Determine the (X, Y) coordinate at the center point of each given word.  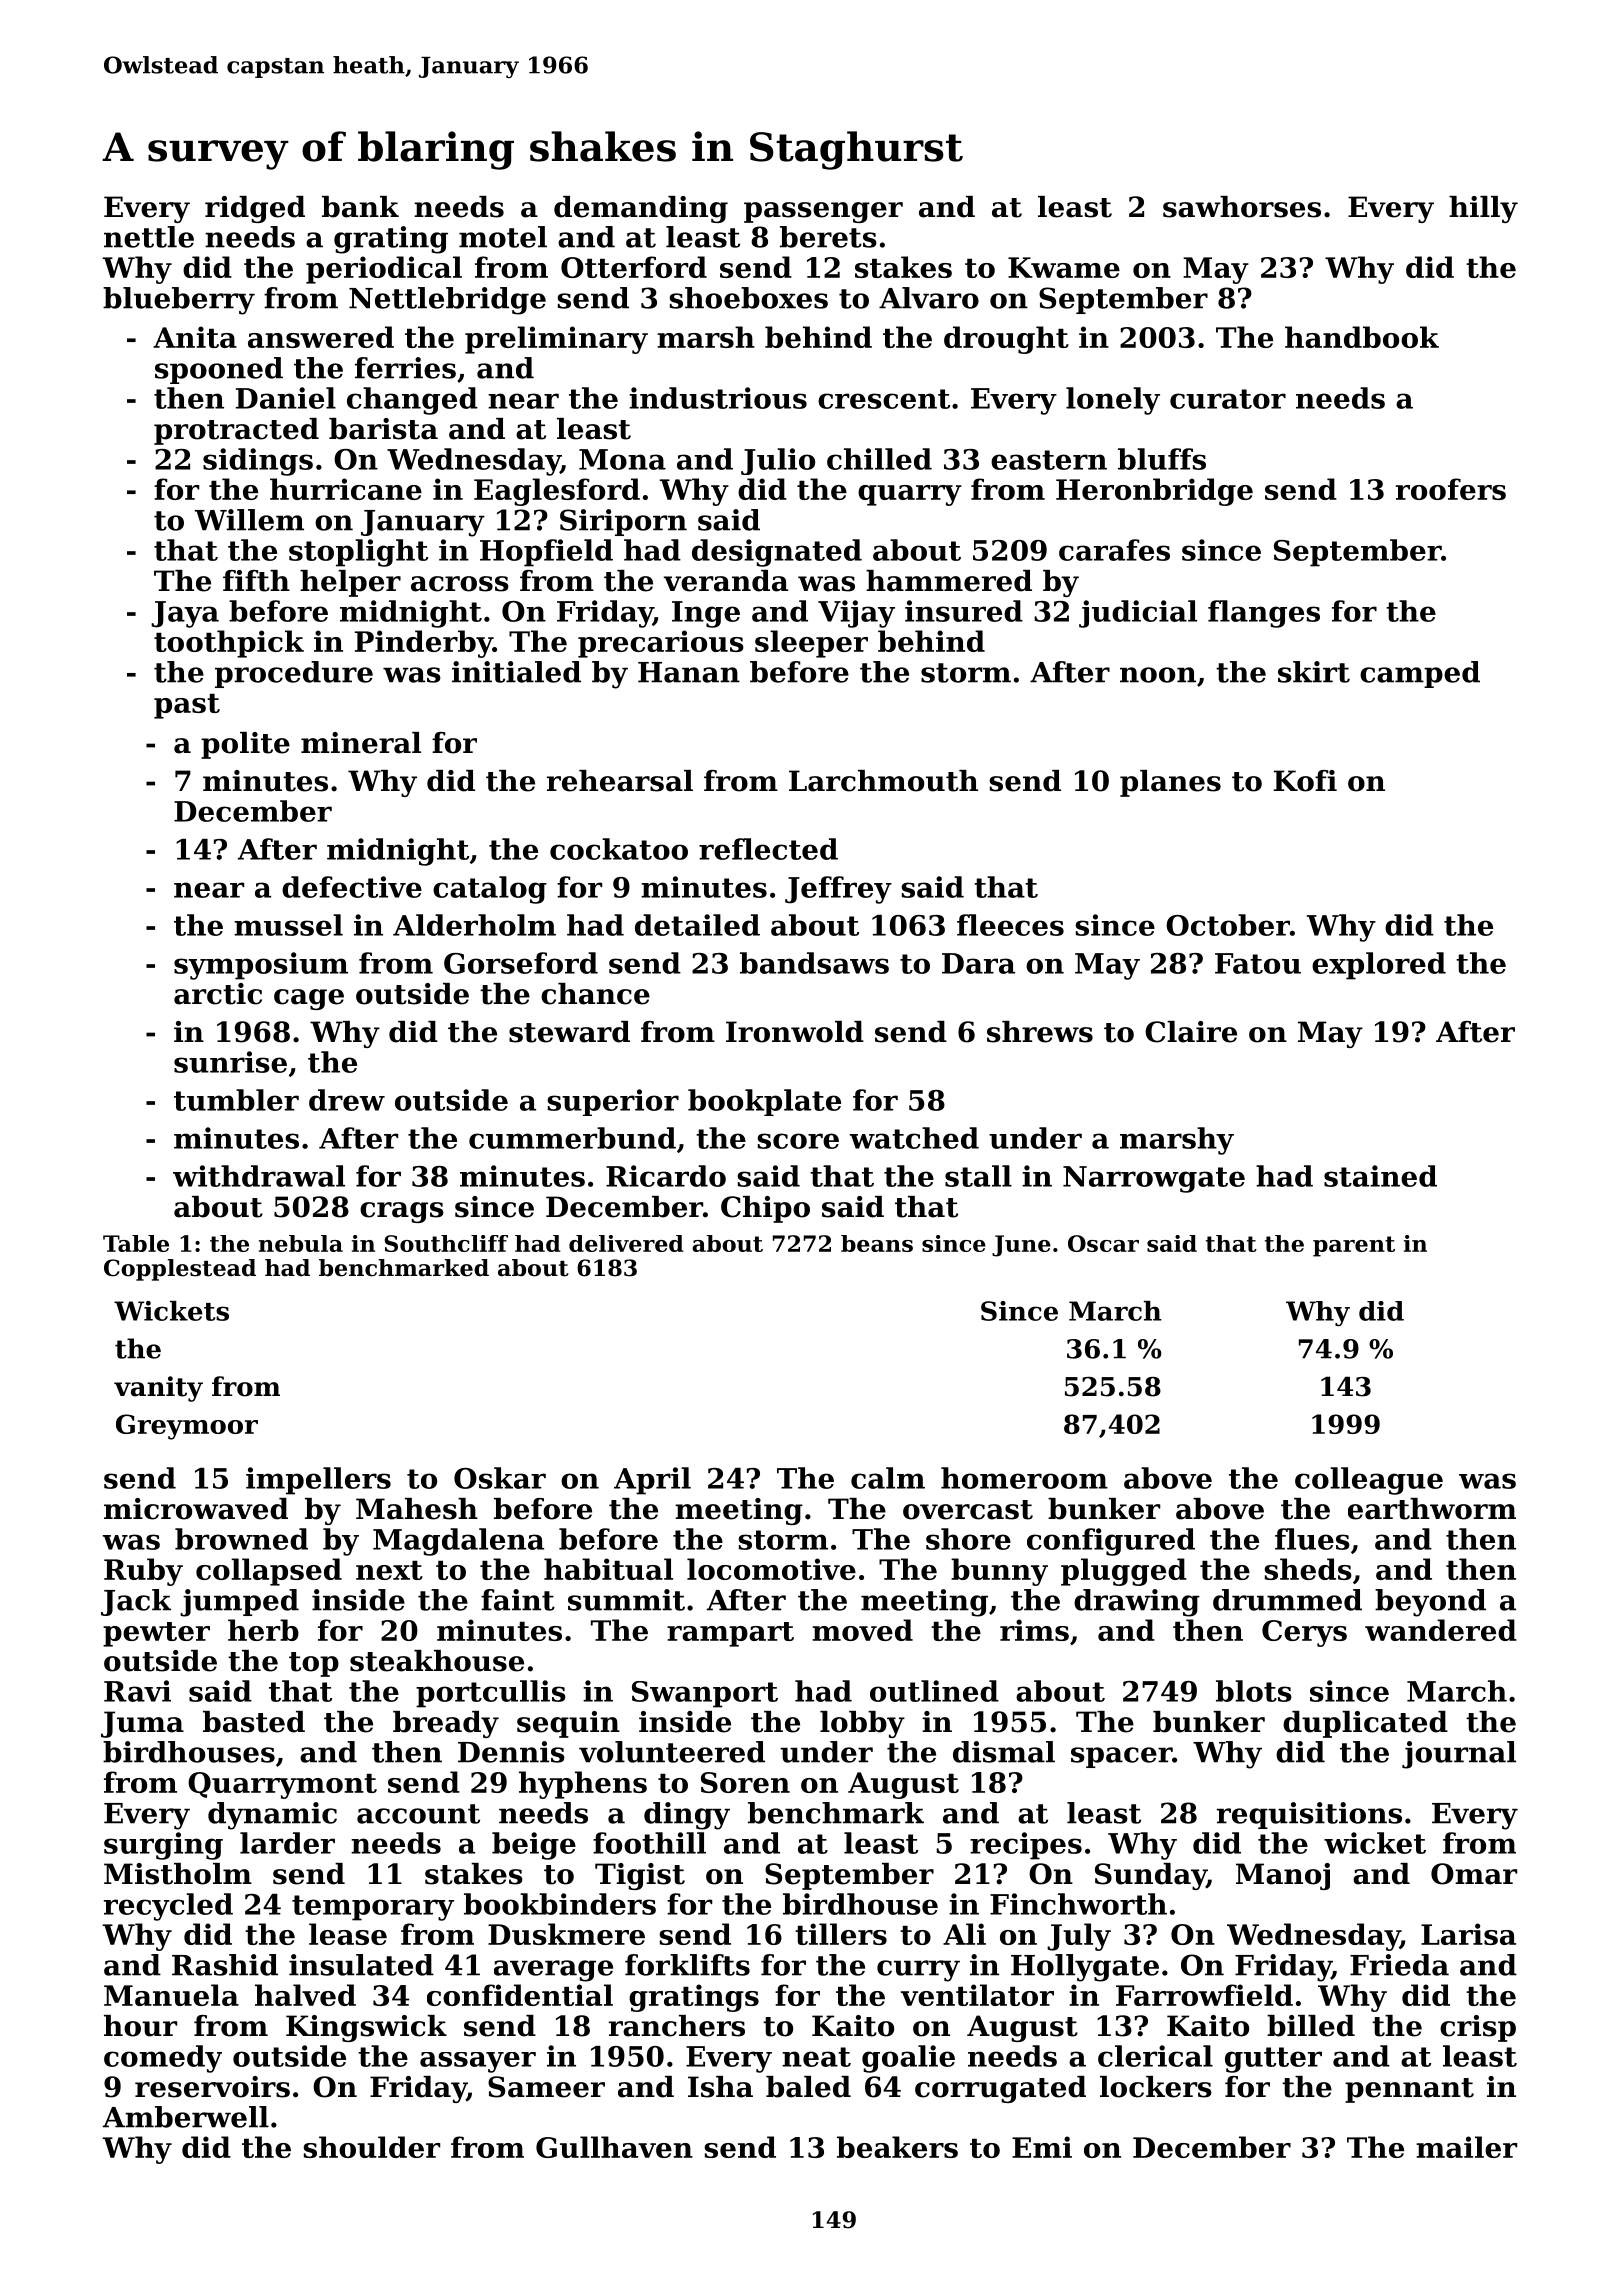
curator (1228, 399)
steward (569, 1032)
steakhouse (437, 1661)
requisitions (1309, 1815)
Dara (978, 963)
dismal (1004, 1752)
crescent (884, 399)
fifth (256, 581)
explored (1379, 966)
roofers (1451, 489)
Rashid (225, 1965)
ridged (255, 209)
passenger (823, 212)
